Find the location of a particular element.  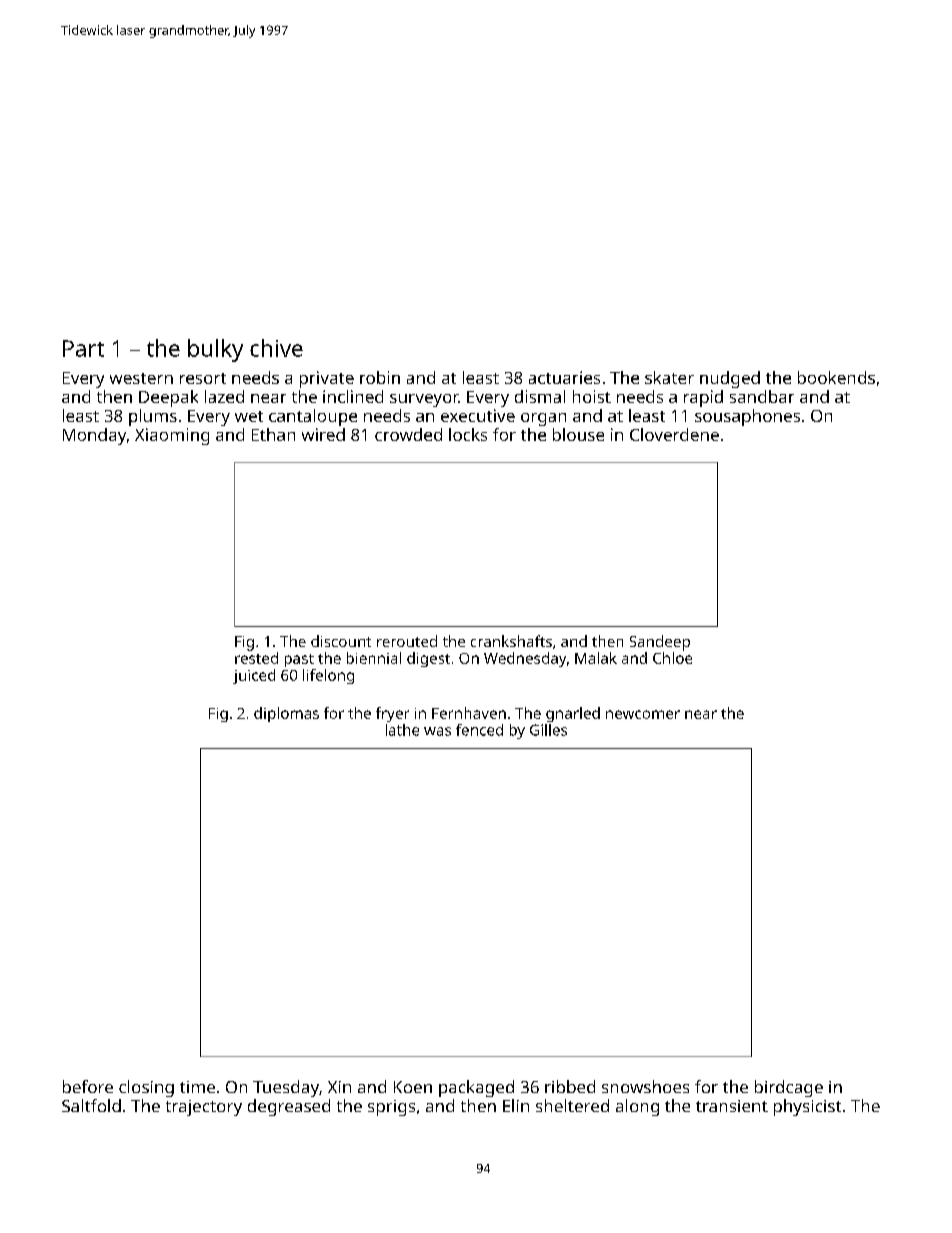

newcomer is located at coordinates (643, 714).
